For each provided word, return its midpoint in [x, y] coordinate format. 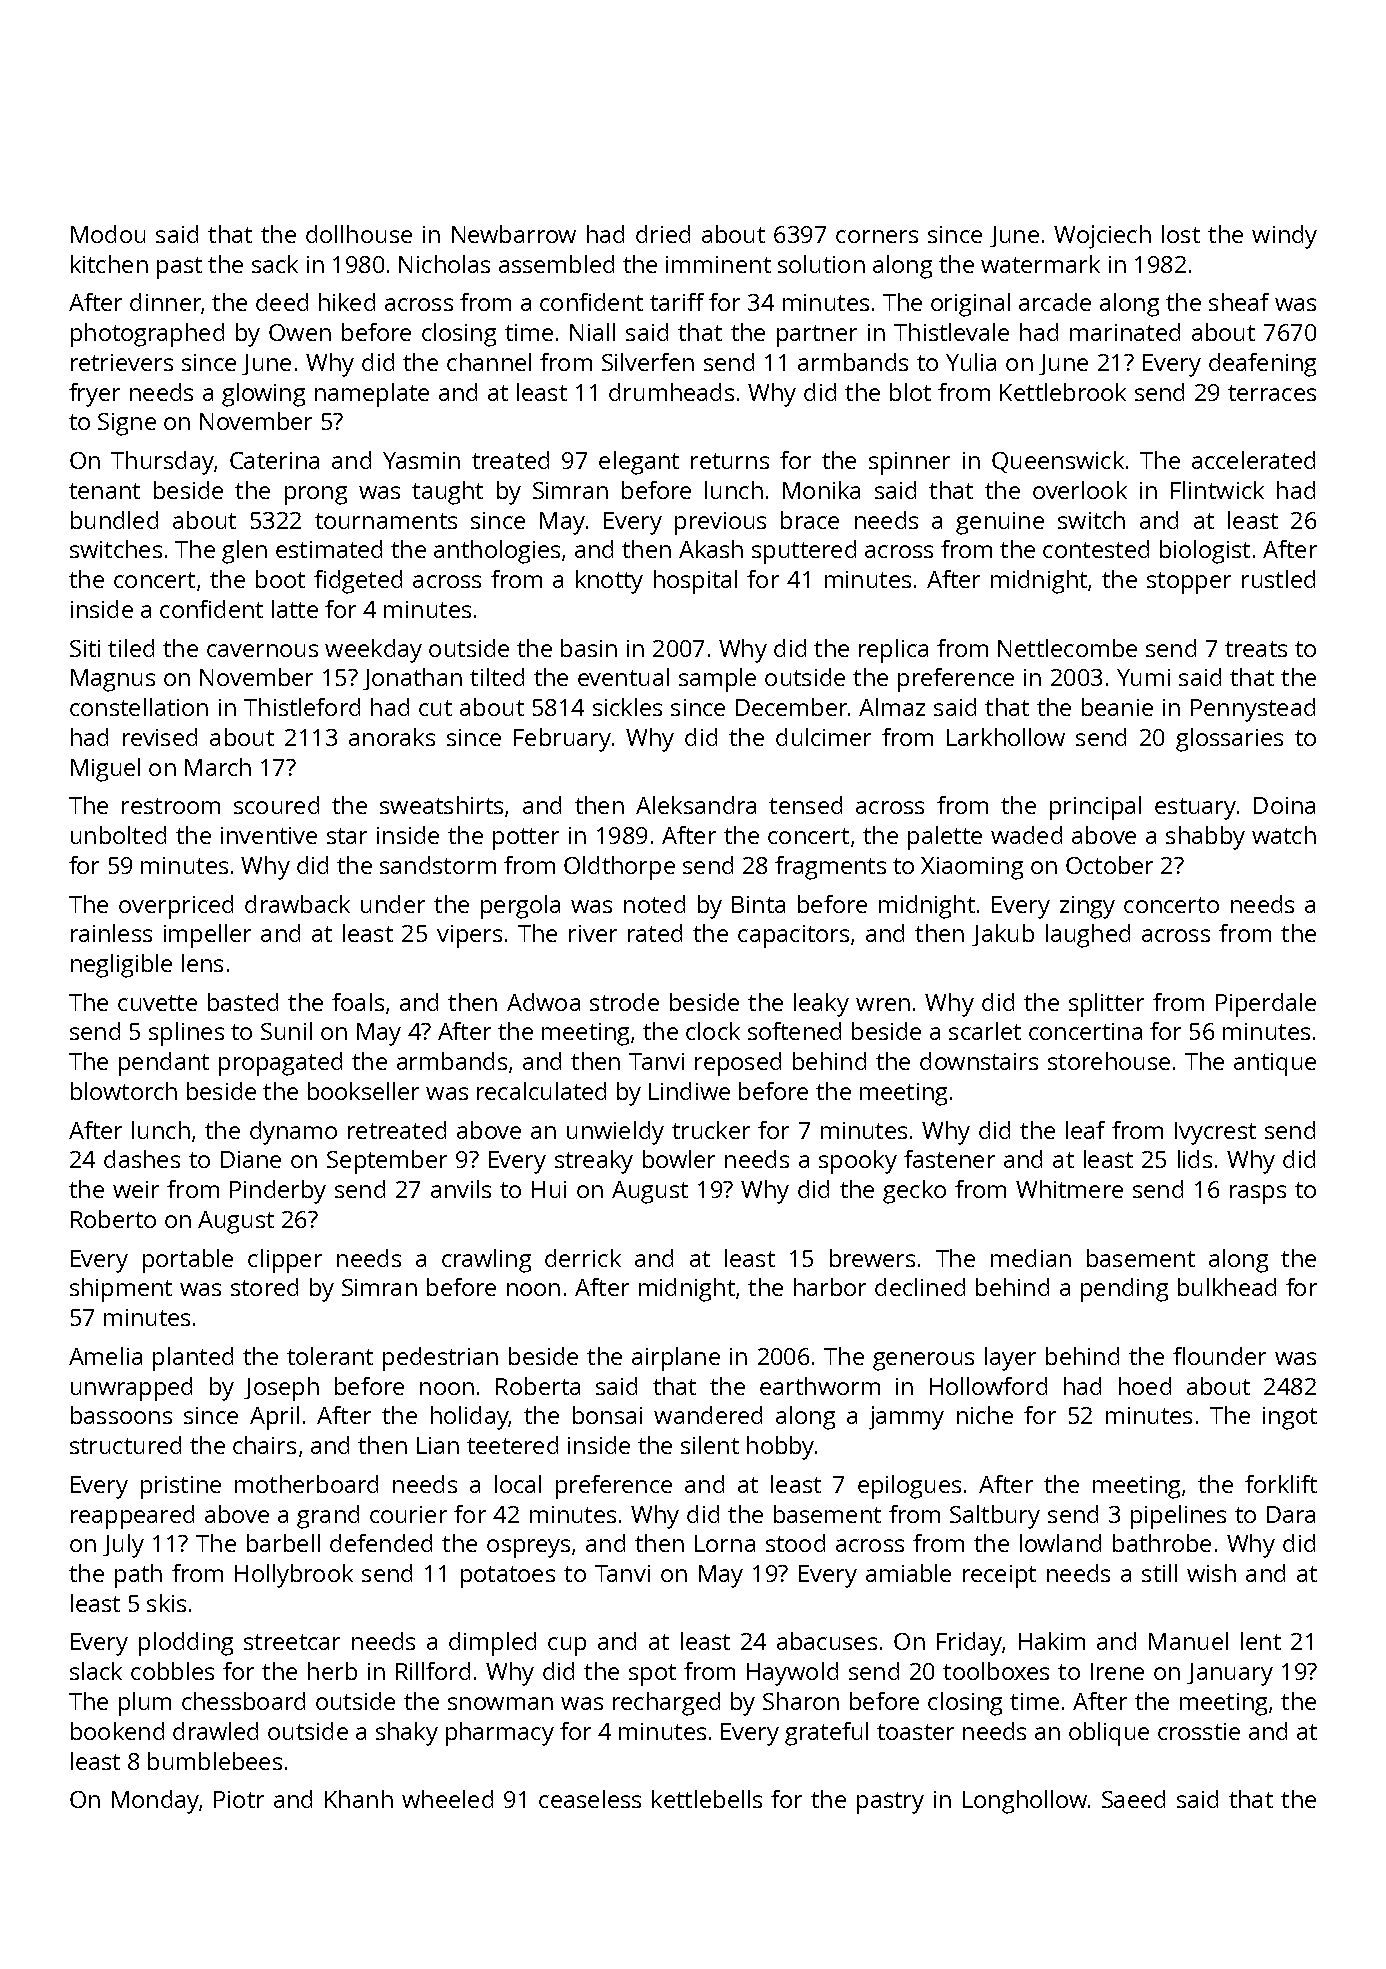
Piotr [239, 1799]
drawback [297, 904]
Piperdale [1266, 1005]
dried [663, 234]
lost [1181, 234]
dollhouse [359, 234]
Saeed [1133, 1799]
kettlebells [707, 1799]
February [562, 740]
